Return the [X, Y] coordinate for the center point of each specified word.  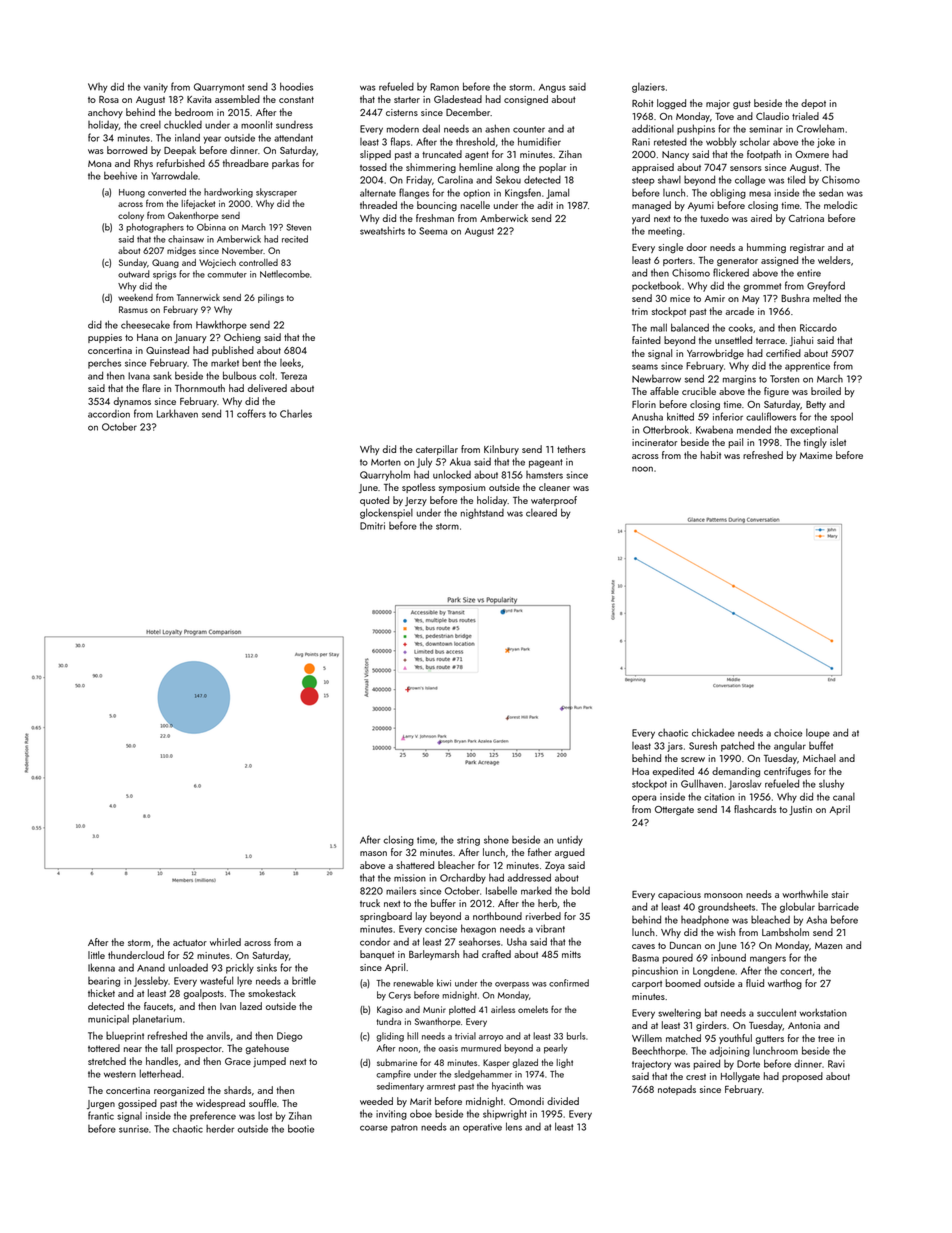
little [96, 955]
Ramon [444, 87]
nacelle [475, 205]
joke [826, 142]
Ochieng [242, 338]
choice [788, 733]
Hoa [640, 771]
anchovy [105, 113]
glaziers [648, 88]
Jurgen [101, 1105]
